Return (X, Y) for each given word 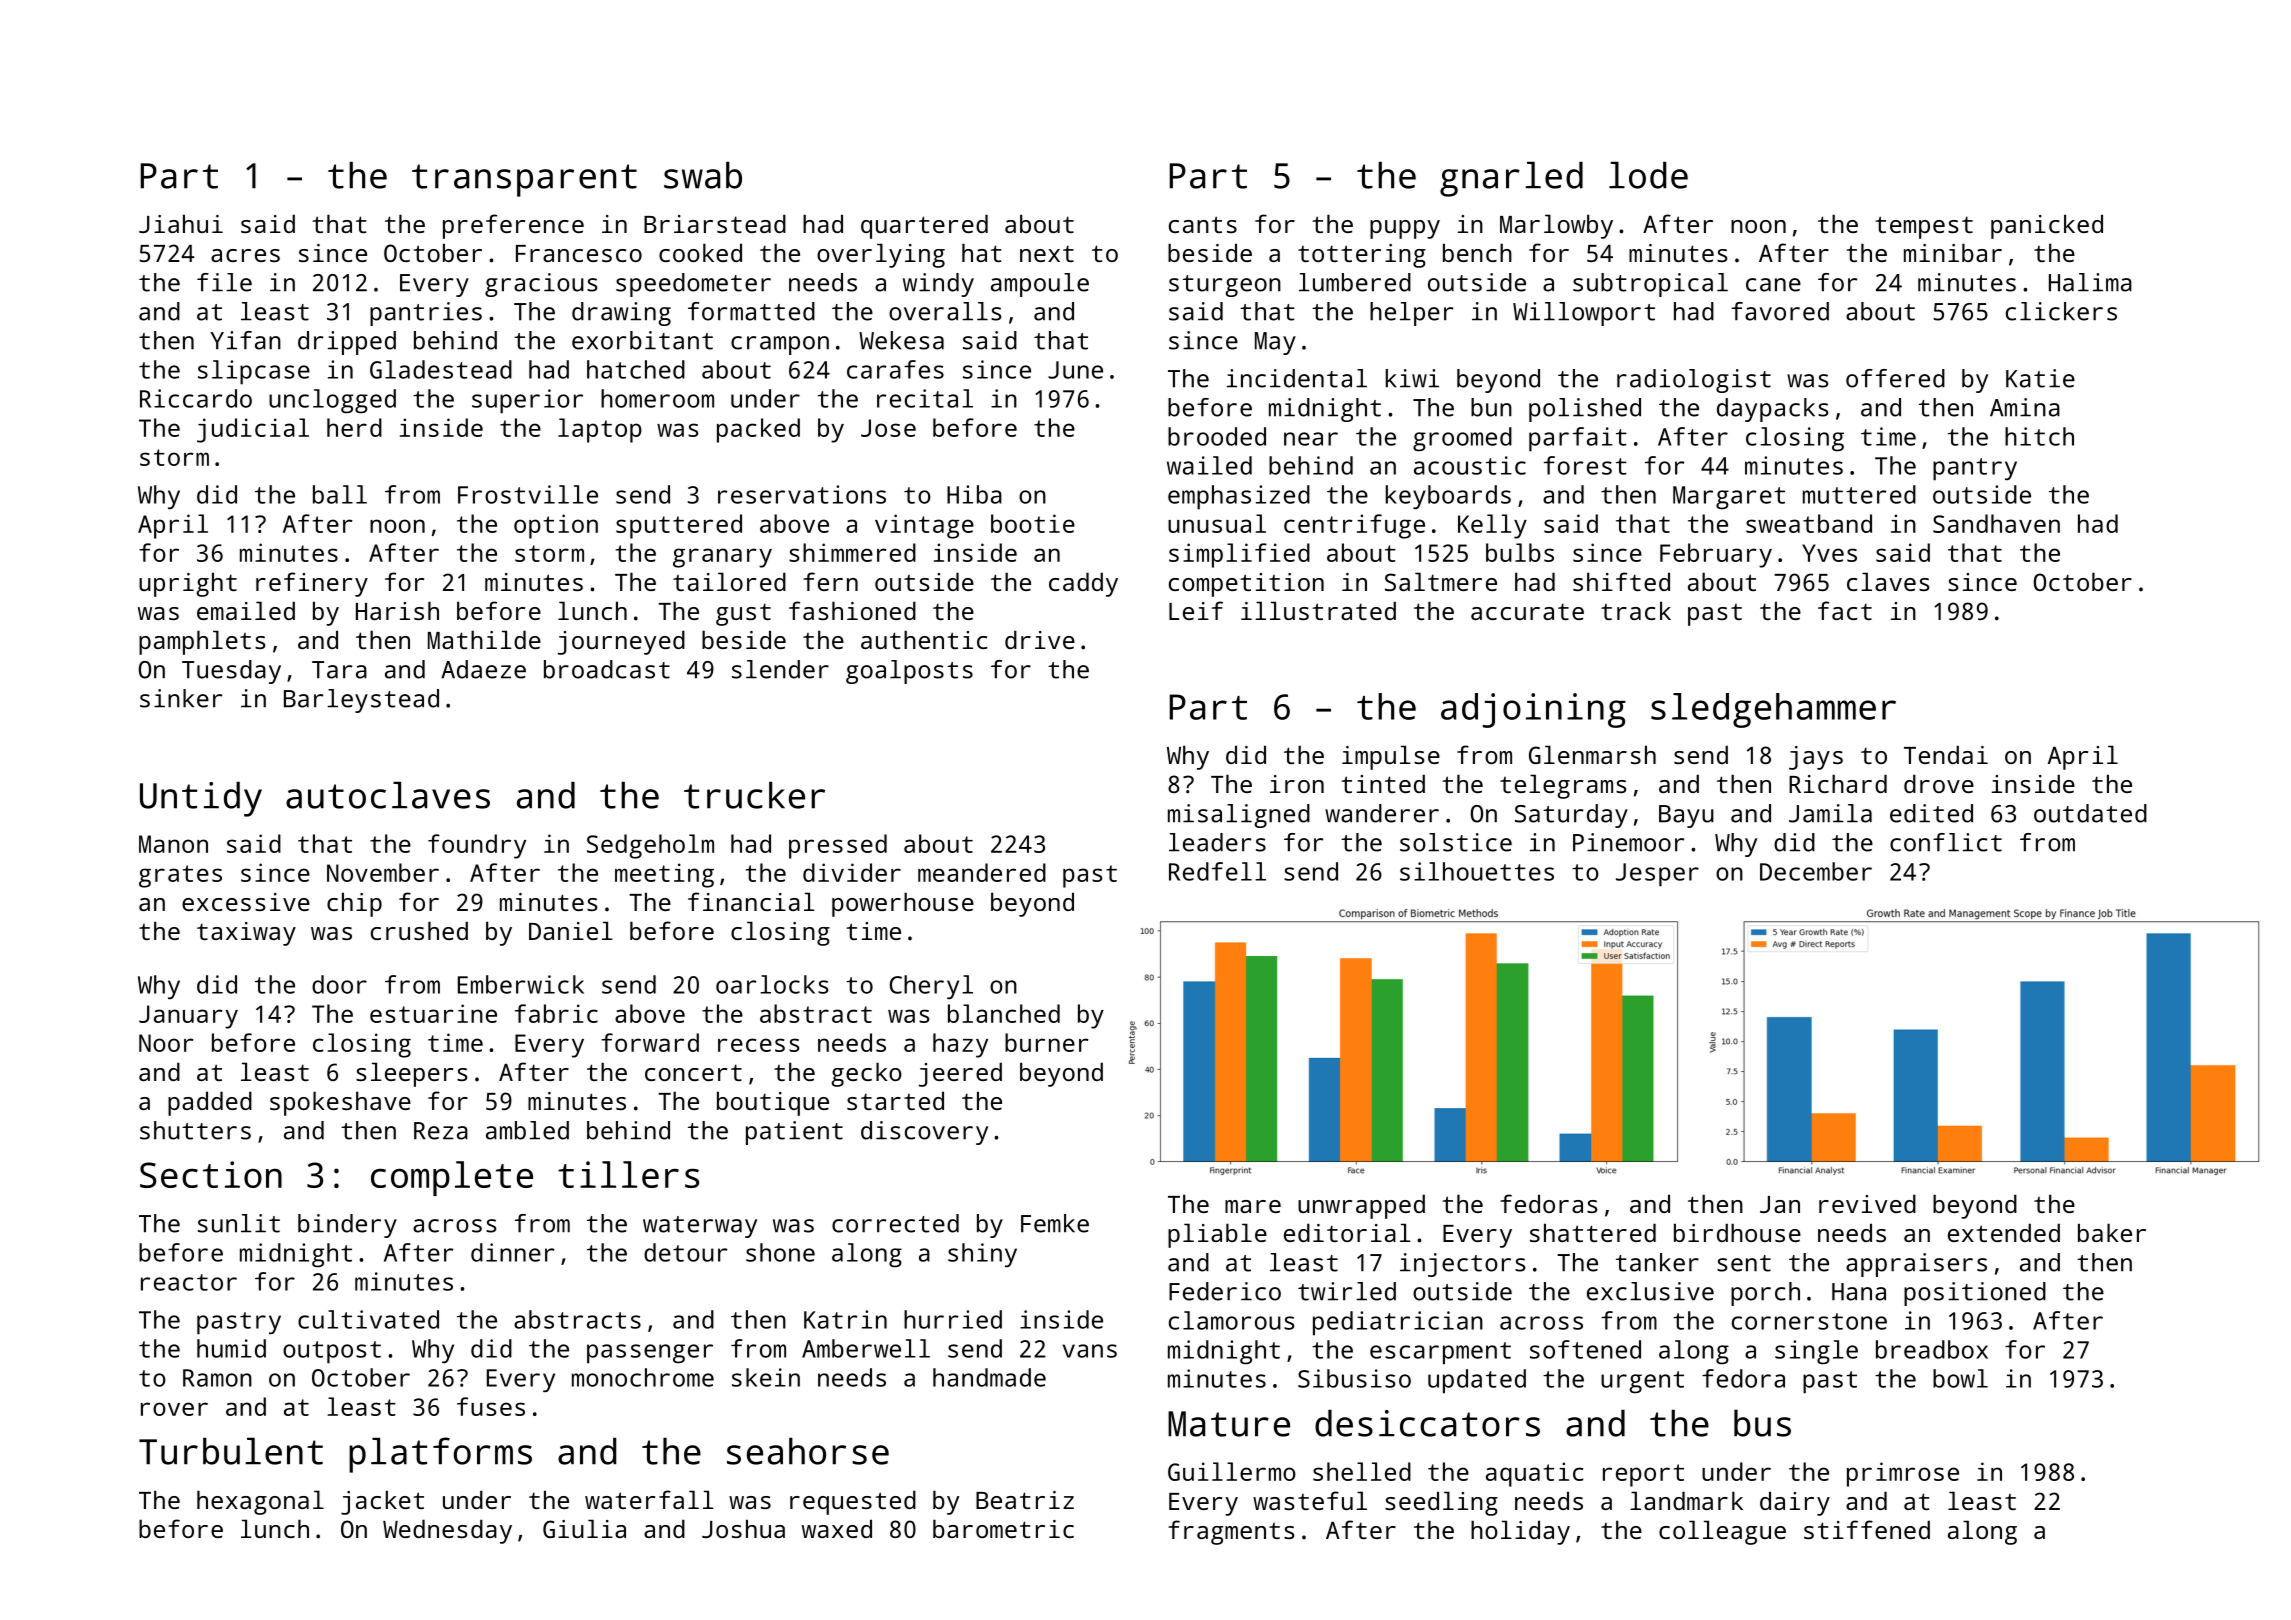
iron (1297, 784)
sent (1744, 1263)
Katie (2040, 378)
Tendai (1946, 754)
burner (1047, 1042)
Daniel (571, 930)
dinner (513, 1252)
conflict (1946, 842)
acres (245, 255)
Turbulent (231, 1451)
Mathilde (484, 639)
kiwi (1412, 378)
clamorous (1231, 1320)
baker (2112, 1232)
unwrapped (1361, 1206)
